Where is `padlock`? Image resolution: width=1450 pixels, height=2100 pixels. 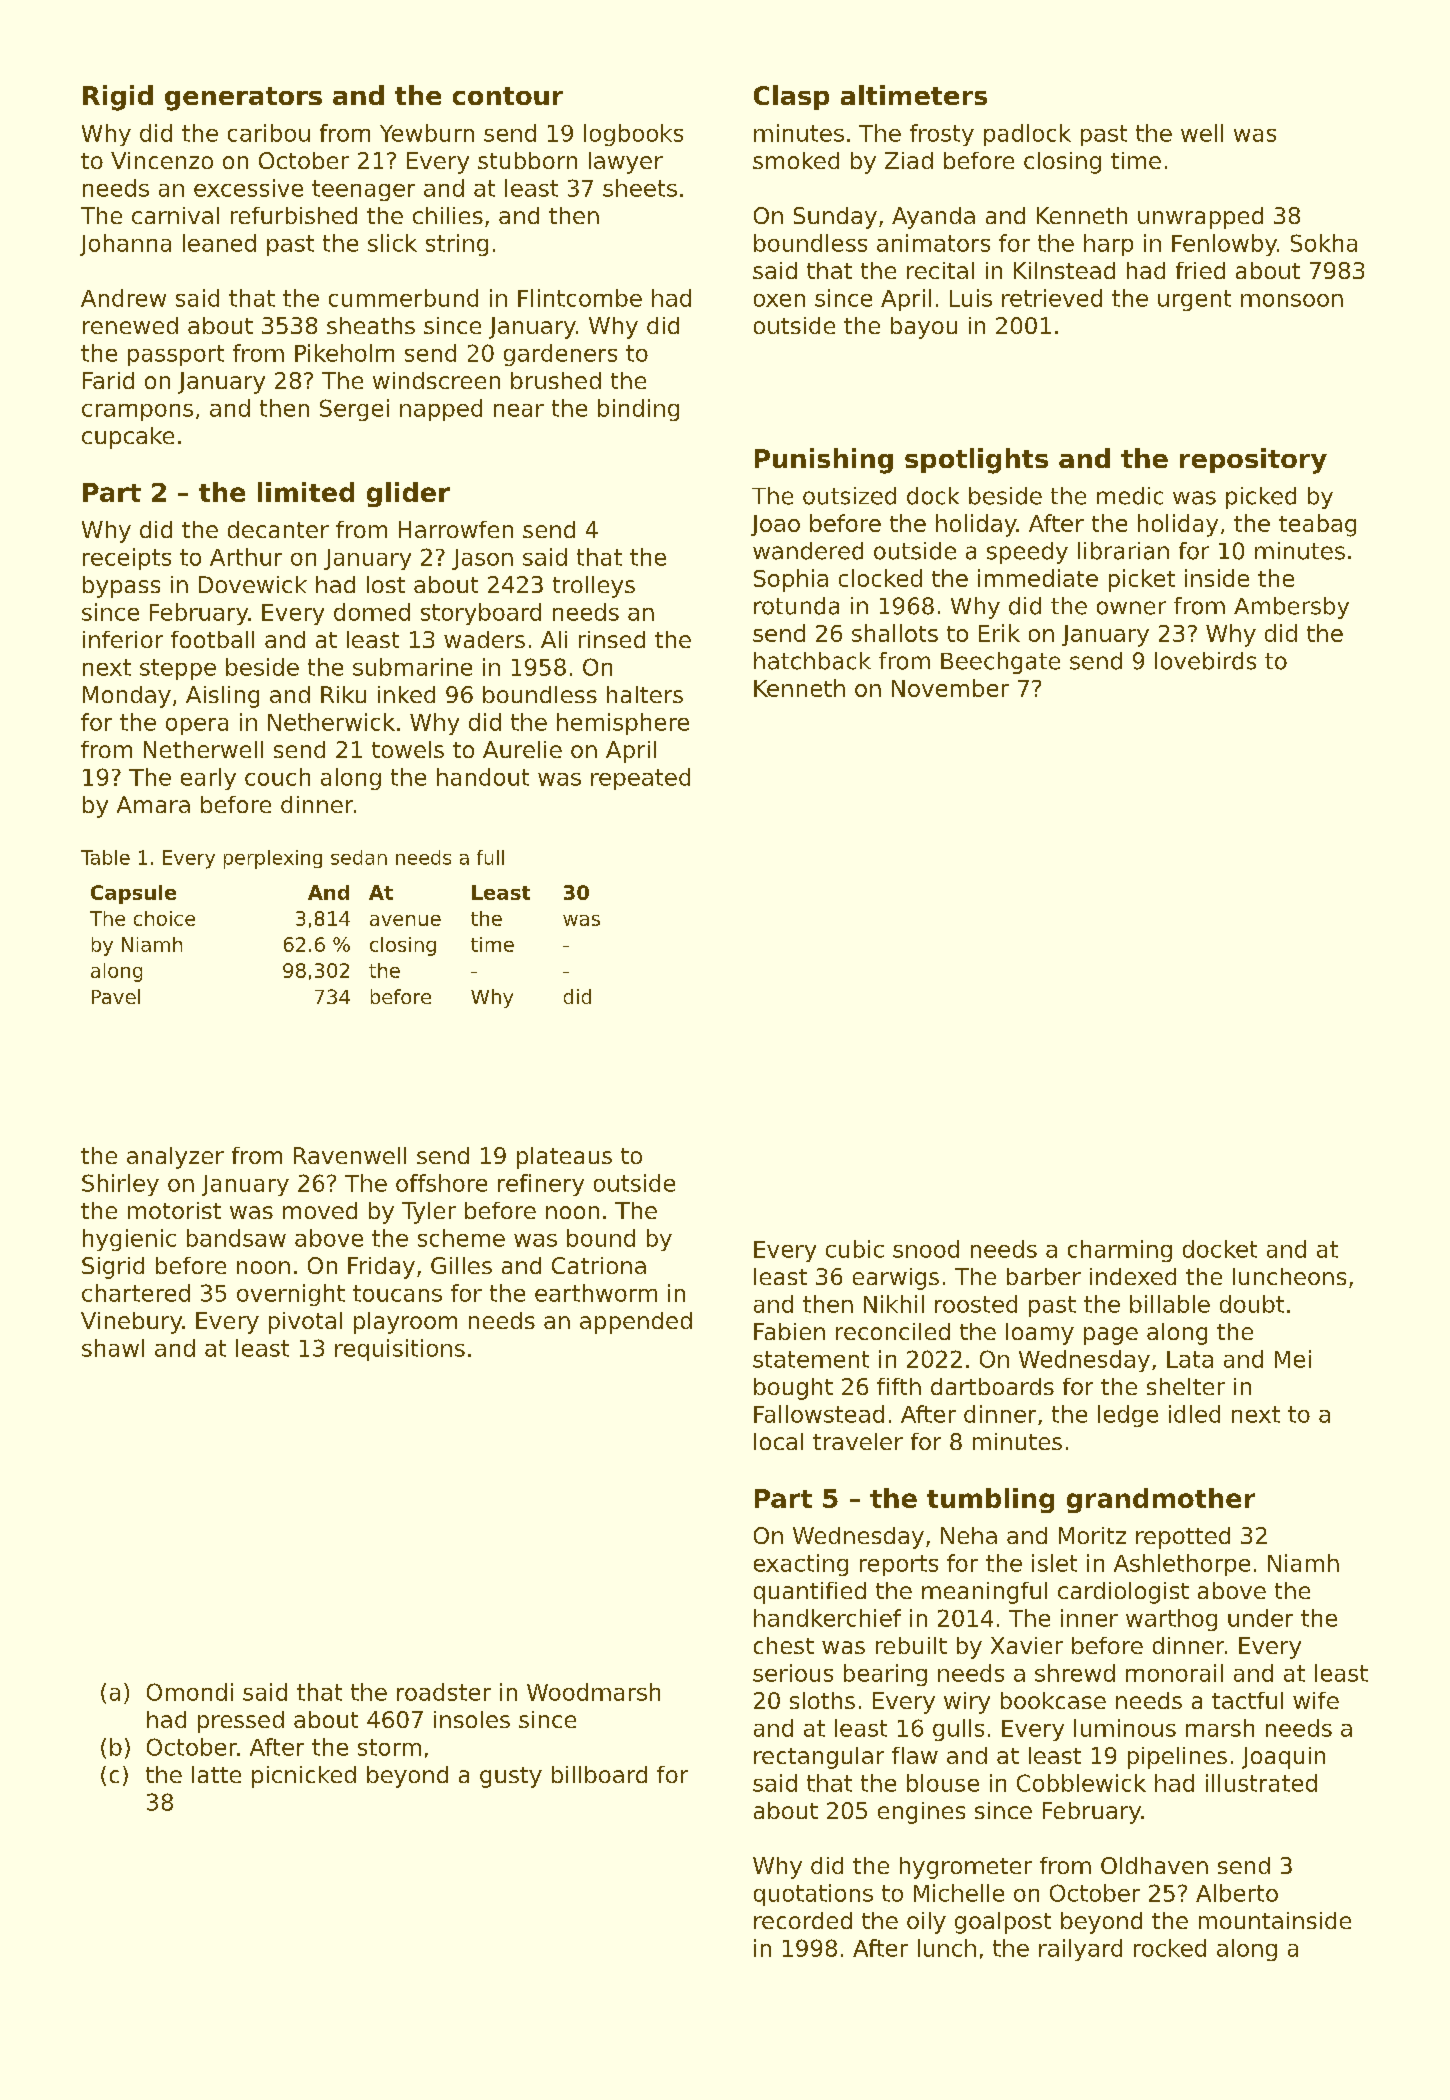
padlock is located at coordinates (1027, 135).
